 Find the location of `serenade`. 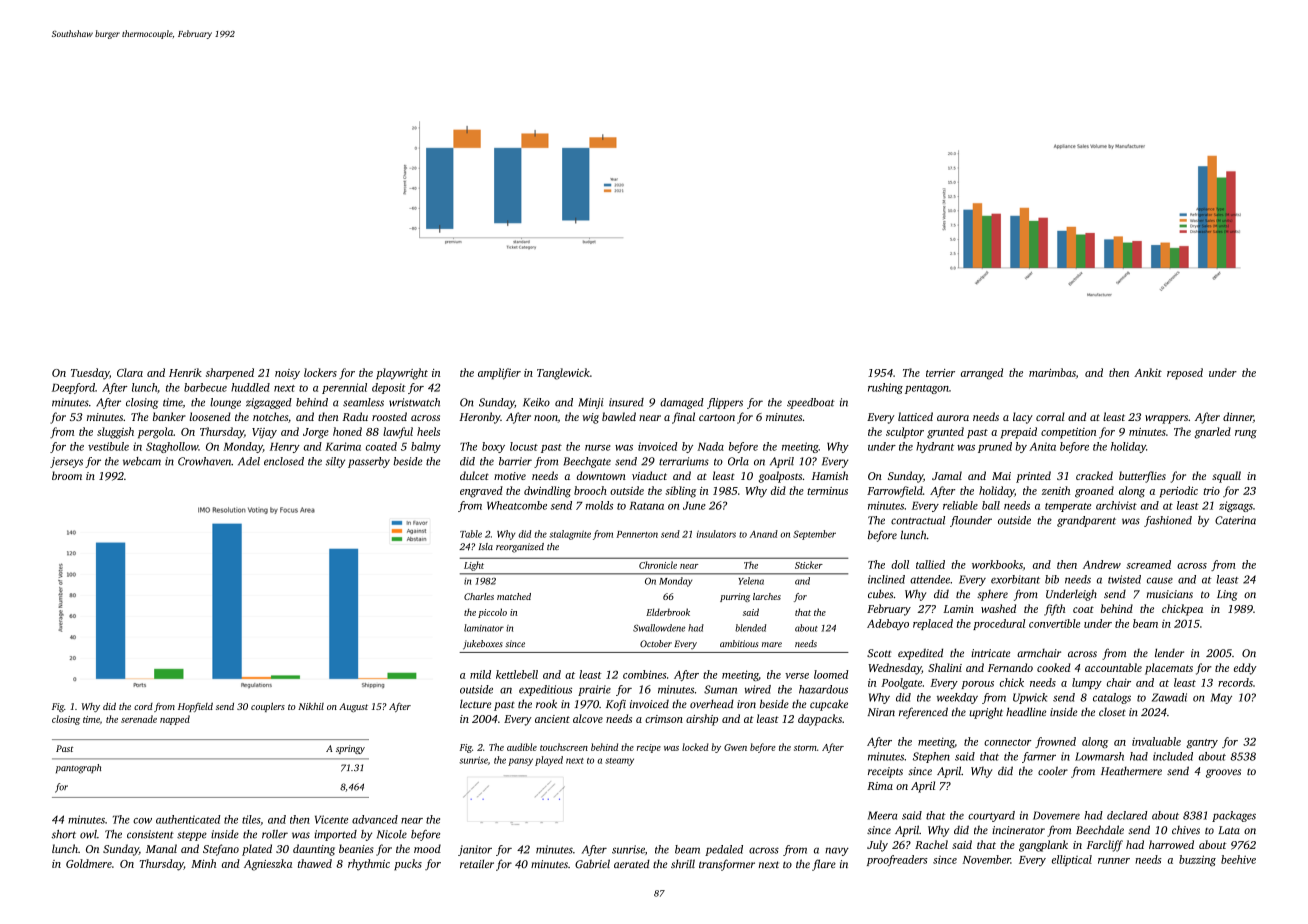

serenade is located at coordinates (139, 719).
